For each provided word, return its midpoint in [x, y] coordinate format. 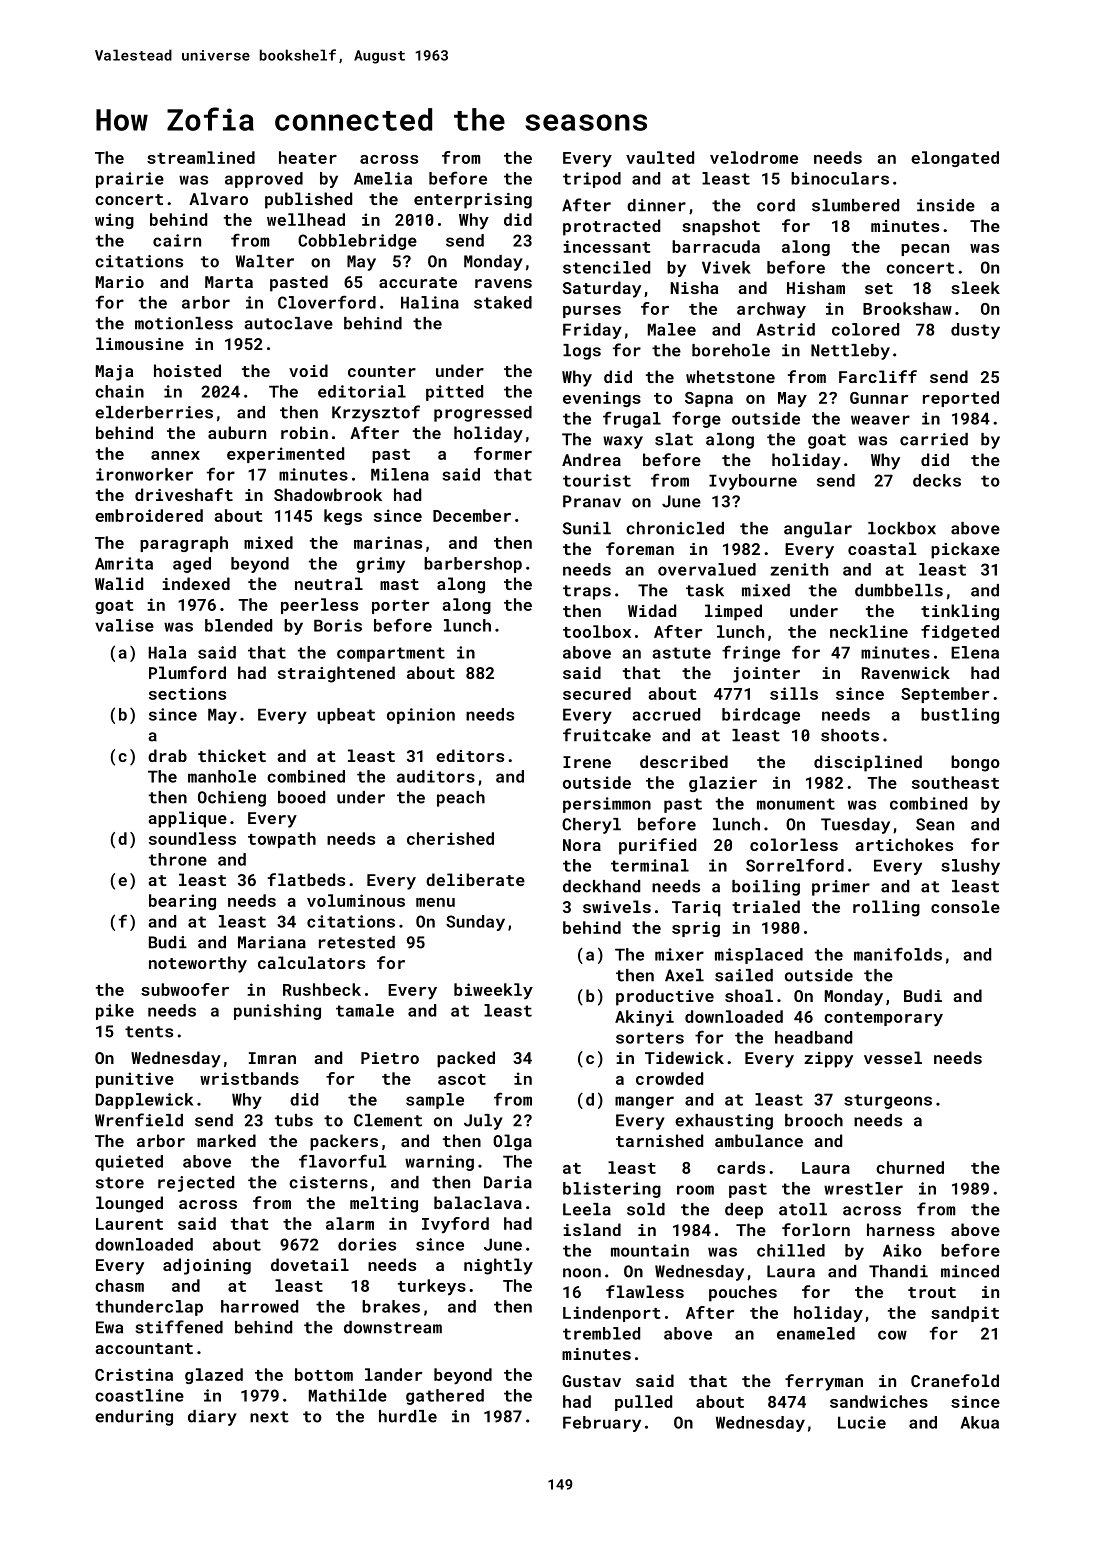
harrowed [259, 1306]
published [308, 200]
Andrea [591, 459]
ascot [462, 1079]
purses [592, 312]
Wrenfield [139, 1120]
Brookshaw [907, 308]
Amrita [124, 563]
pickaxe [965, 550]
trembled [601, 1333]
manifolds [898, 954]
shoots [850, 735]
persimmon [607, 805]
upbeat [346, 716]
